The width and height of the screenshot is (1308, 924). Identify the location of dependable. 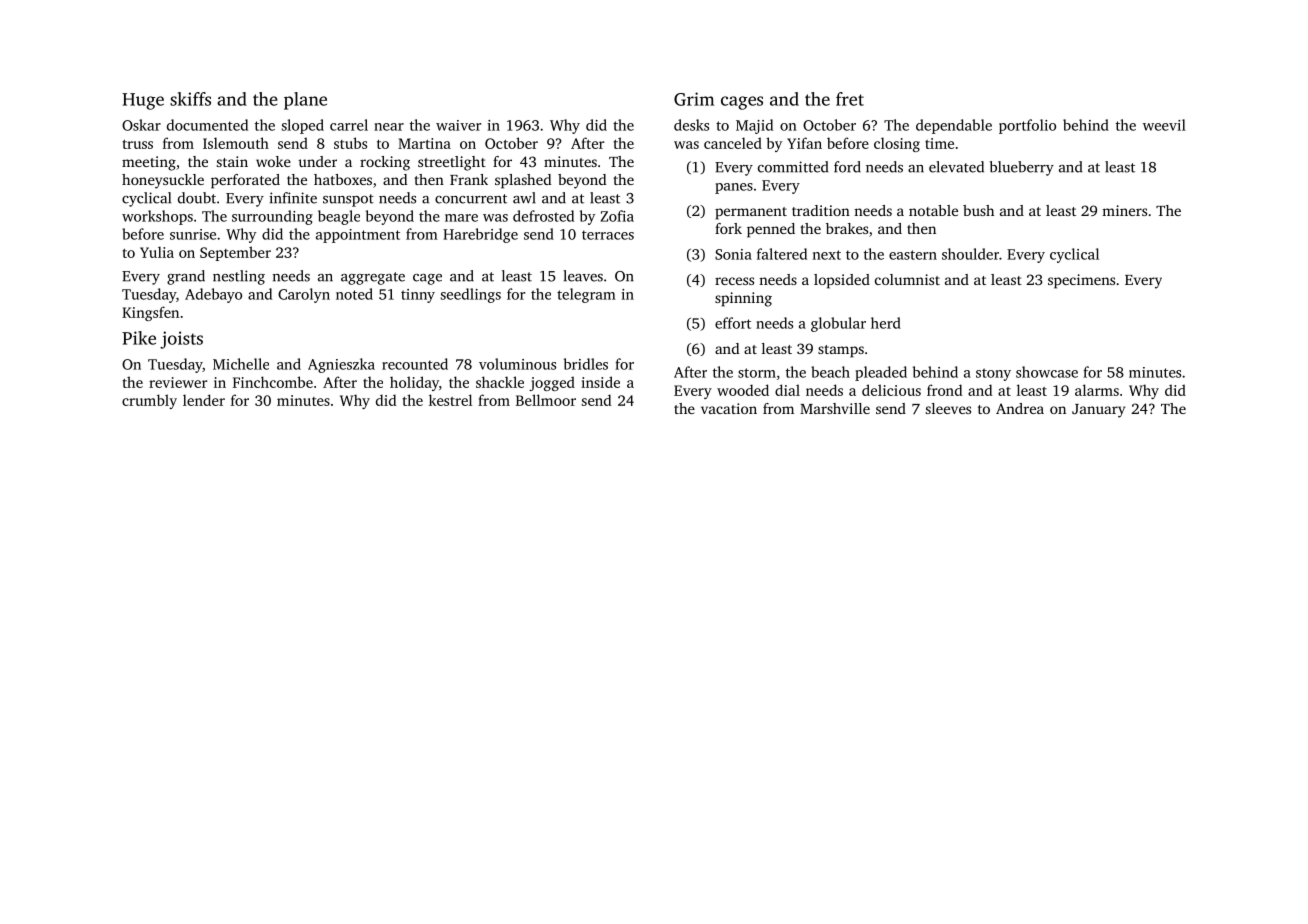
(954, 126).
